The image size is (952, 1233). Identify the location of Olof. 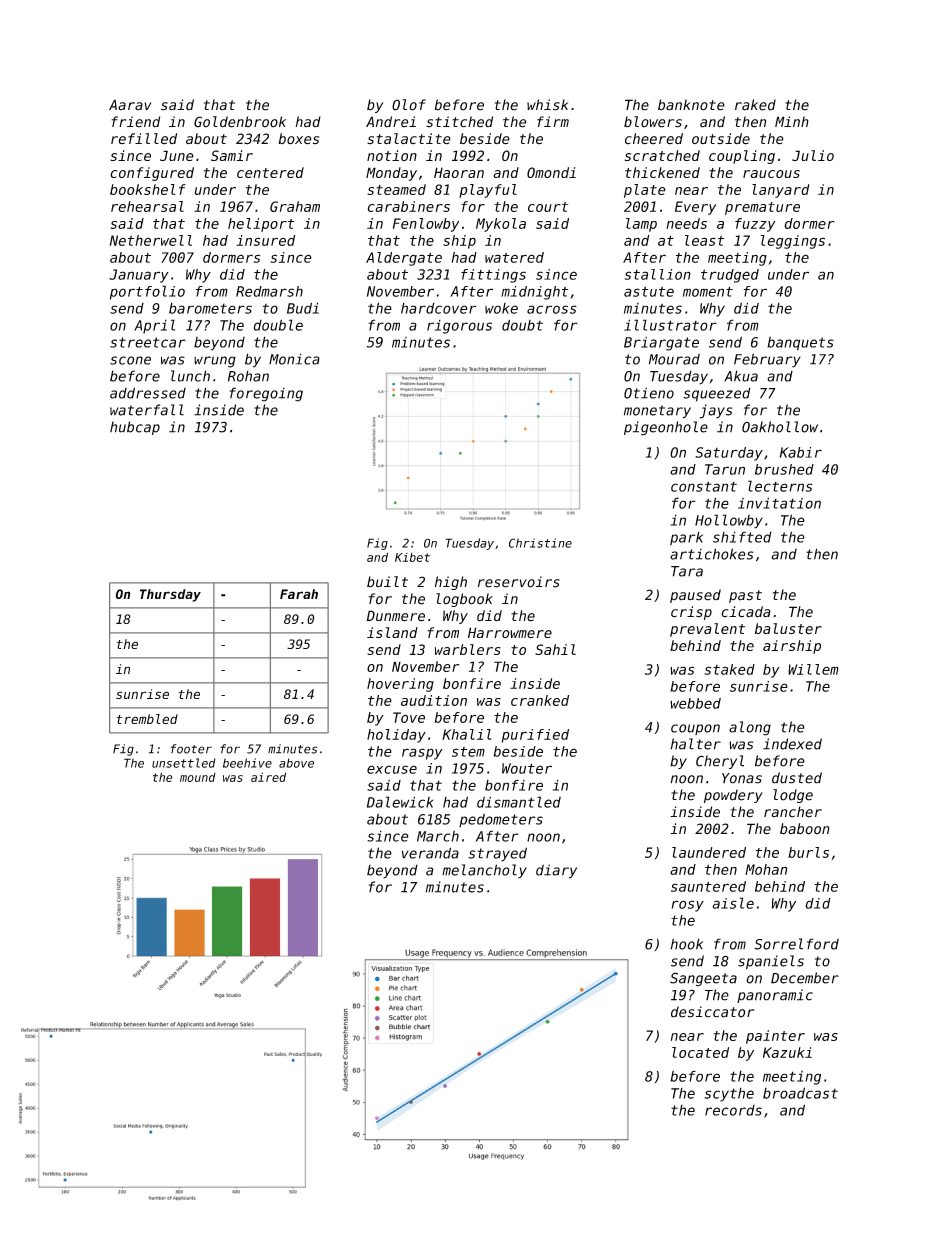
(409, 105).
